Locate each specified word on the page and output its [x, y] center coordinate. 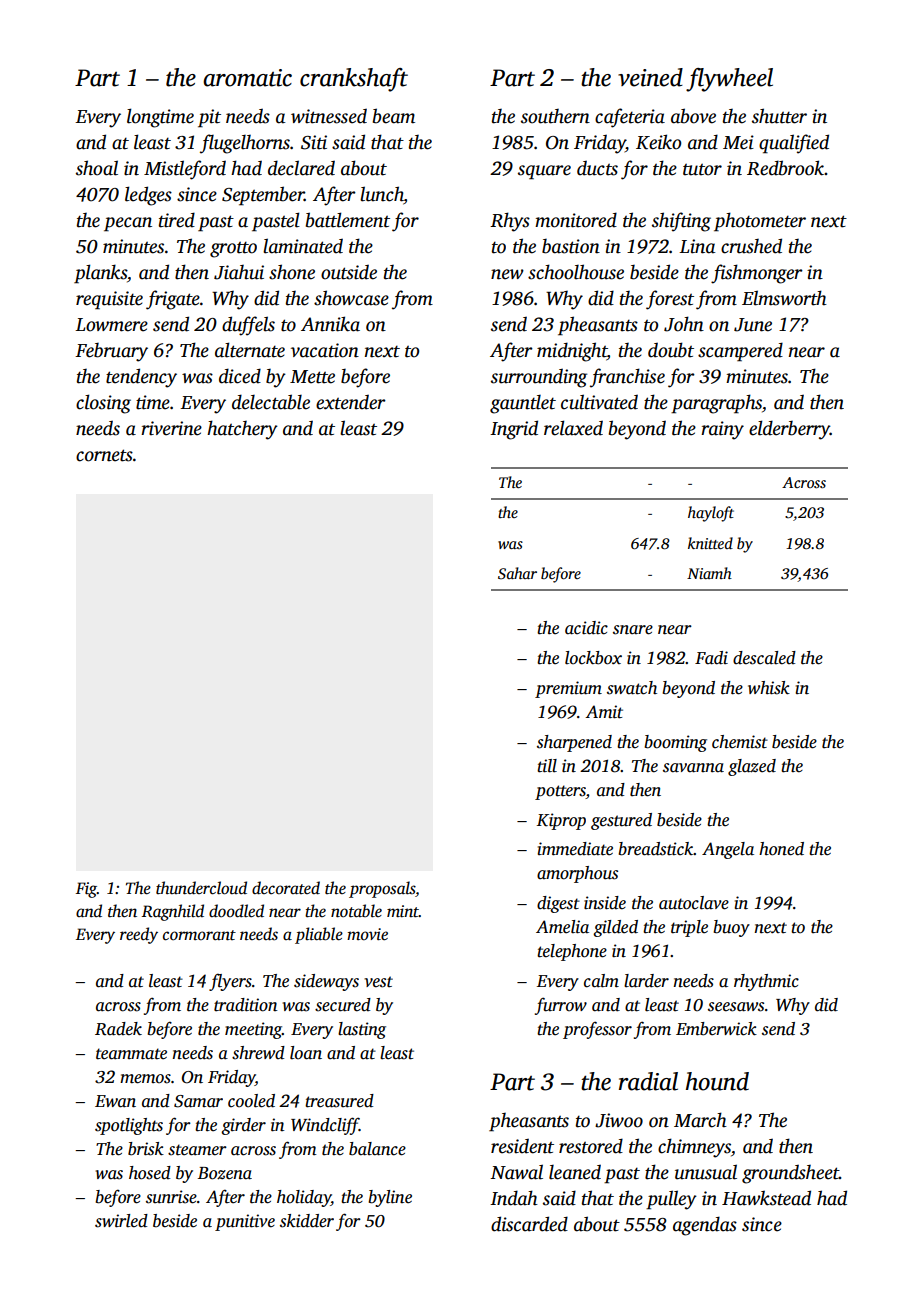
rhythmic [766, 982]
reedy [139, 935]
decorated [286, 888]
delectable [271, 402]
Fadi [711, 658]
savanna [693, 768]
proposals [382, 889]
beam [394, 116]
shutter [779, 116]
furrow [561, 1006]
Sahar [517, 573]
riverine [171, 428]
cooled [251, 1101]
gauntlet [523, 404]
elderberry [789, 430]
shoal [97, 168]
